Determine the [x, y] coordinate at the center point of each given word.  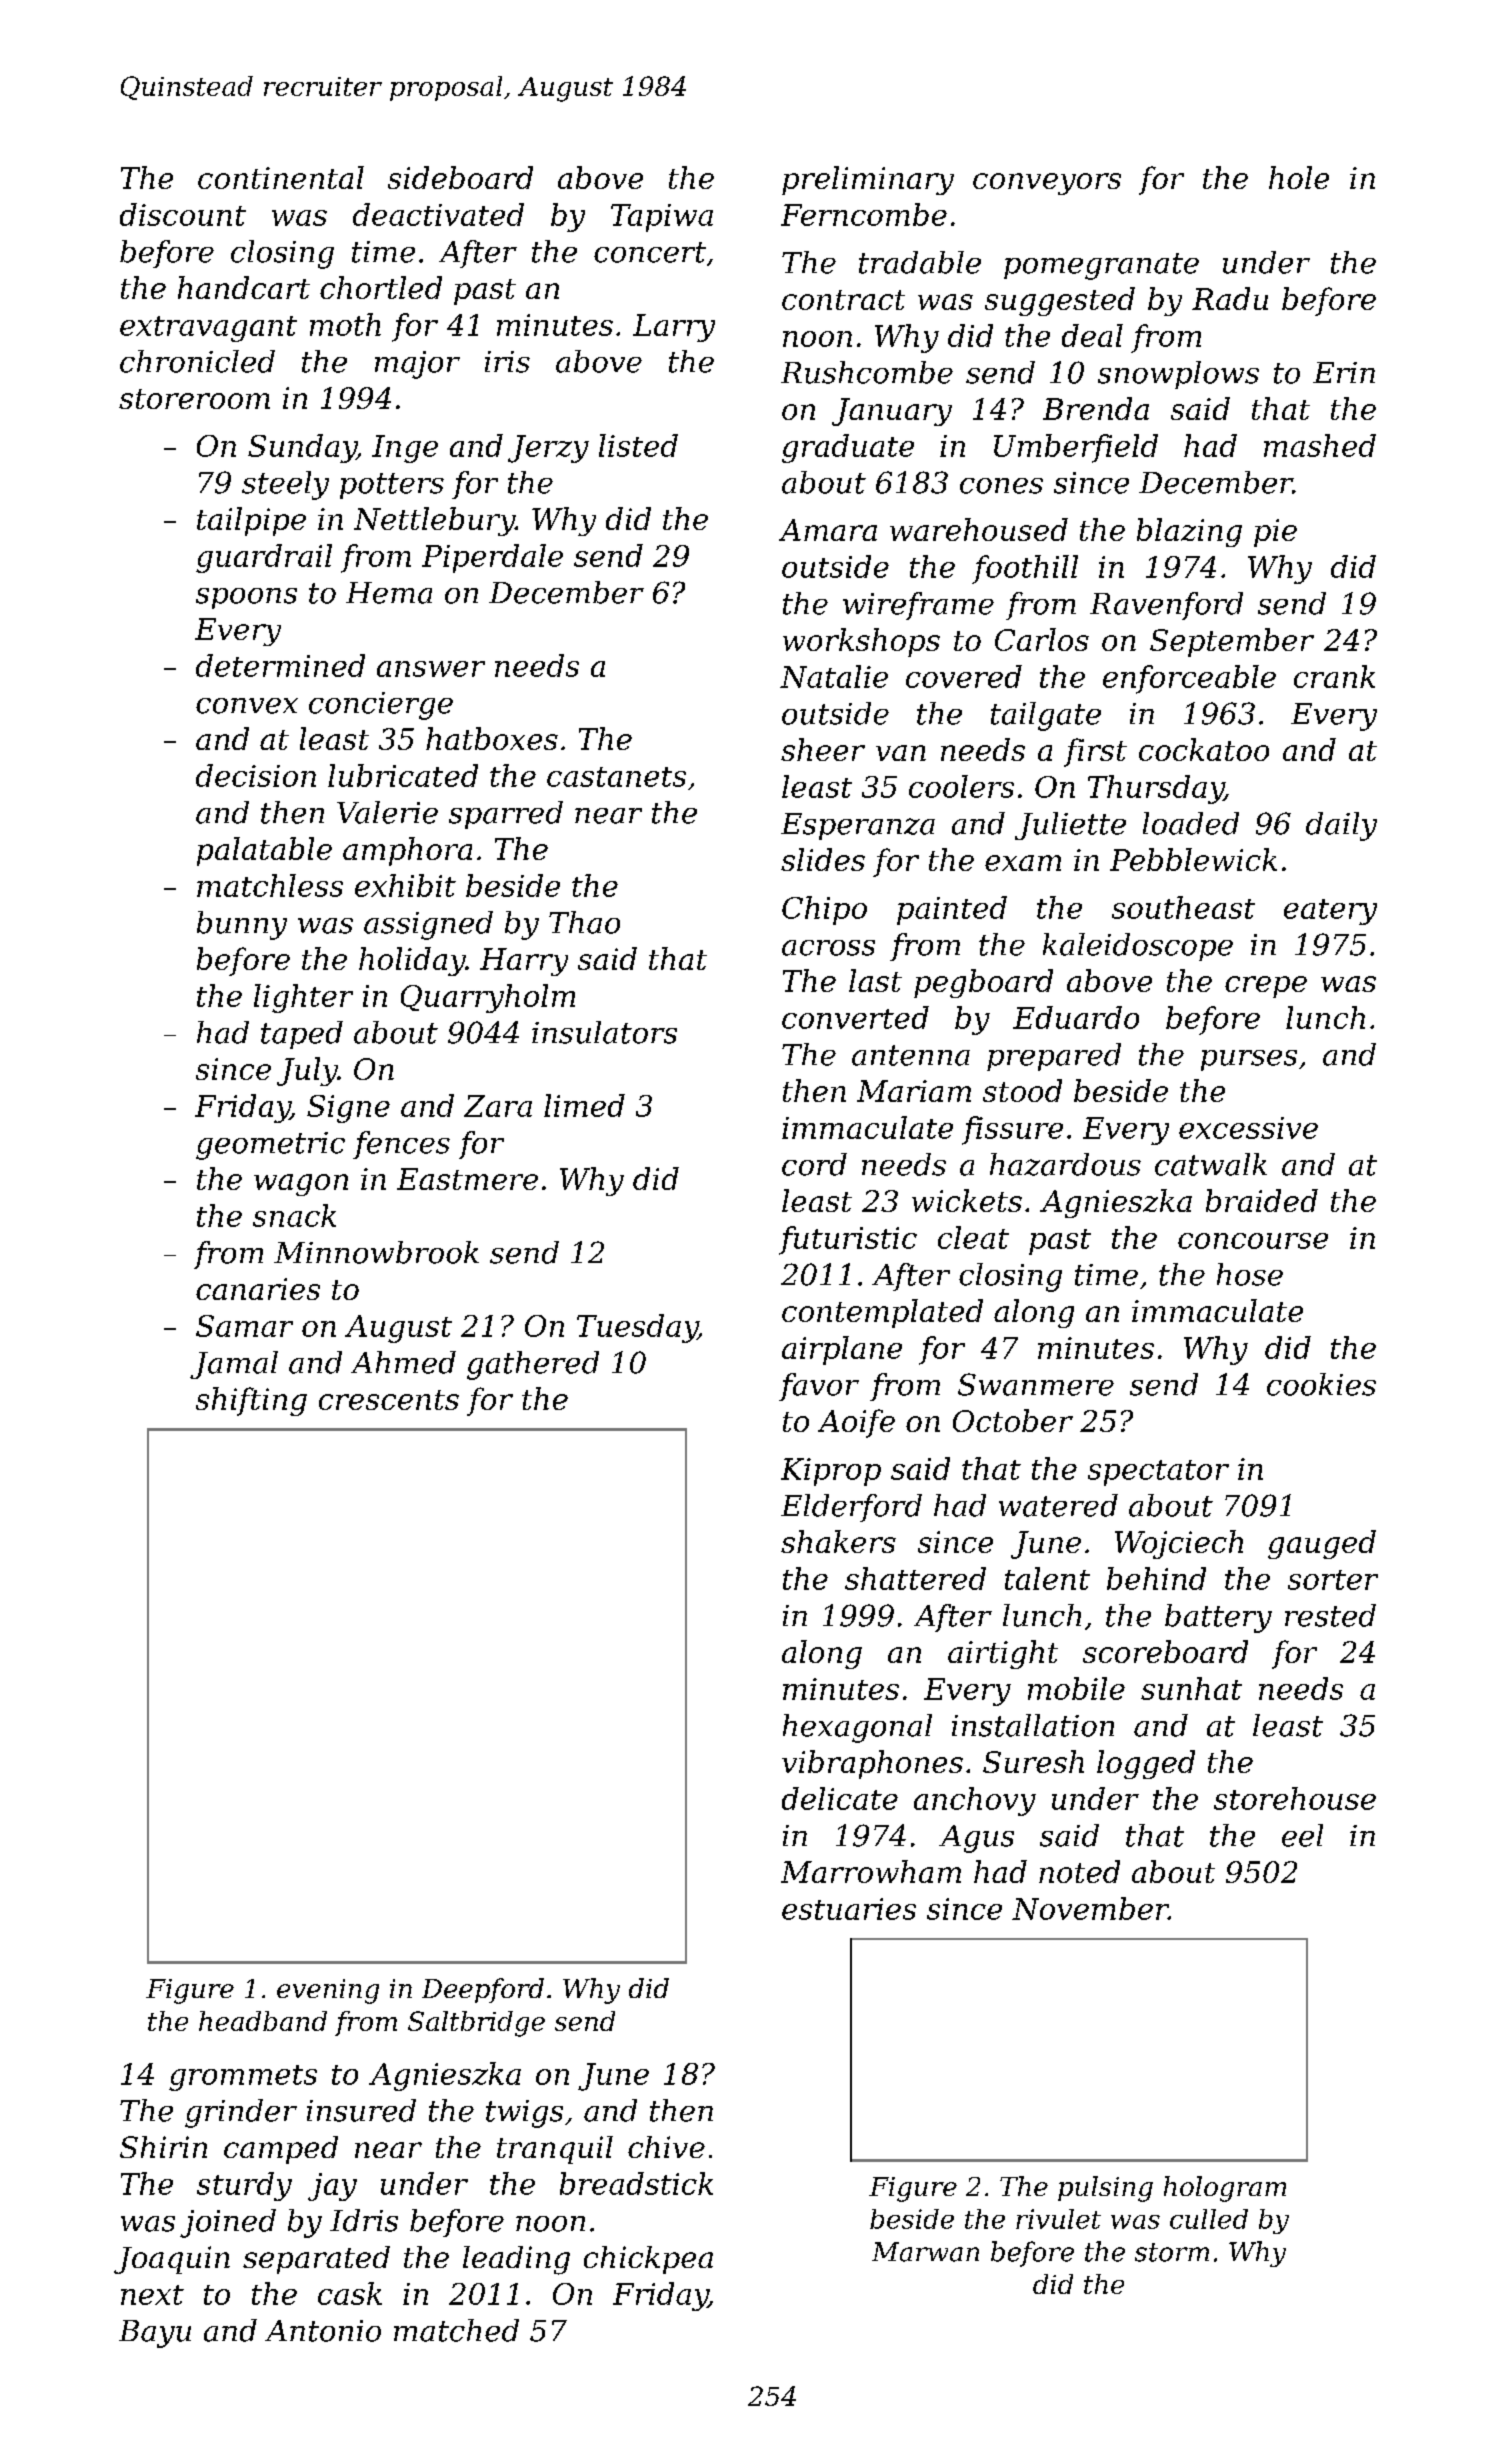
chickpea [648, 2260]
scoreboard [1165, 1651]
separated [316, 2260]
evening [328, 1991]
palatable [264, 851]
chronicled [197, 361]
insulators [604, 1032]
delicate [840, 1798]
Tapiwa [662, 218]
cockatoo [1204, 749]
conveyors [1047, 184]
